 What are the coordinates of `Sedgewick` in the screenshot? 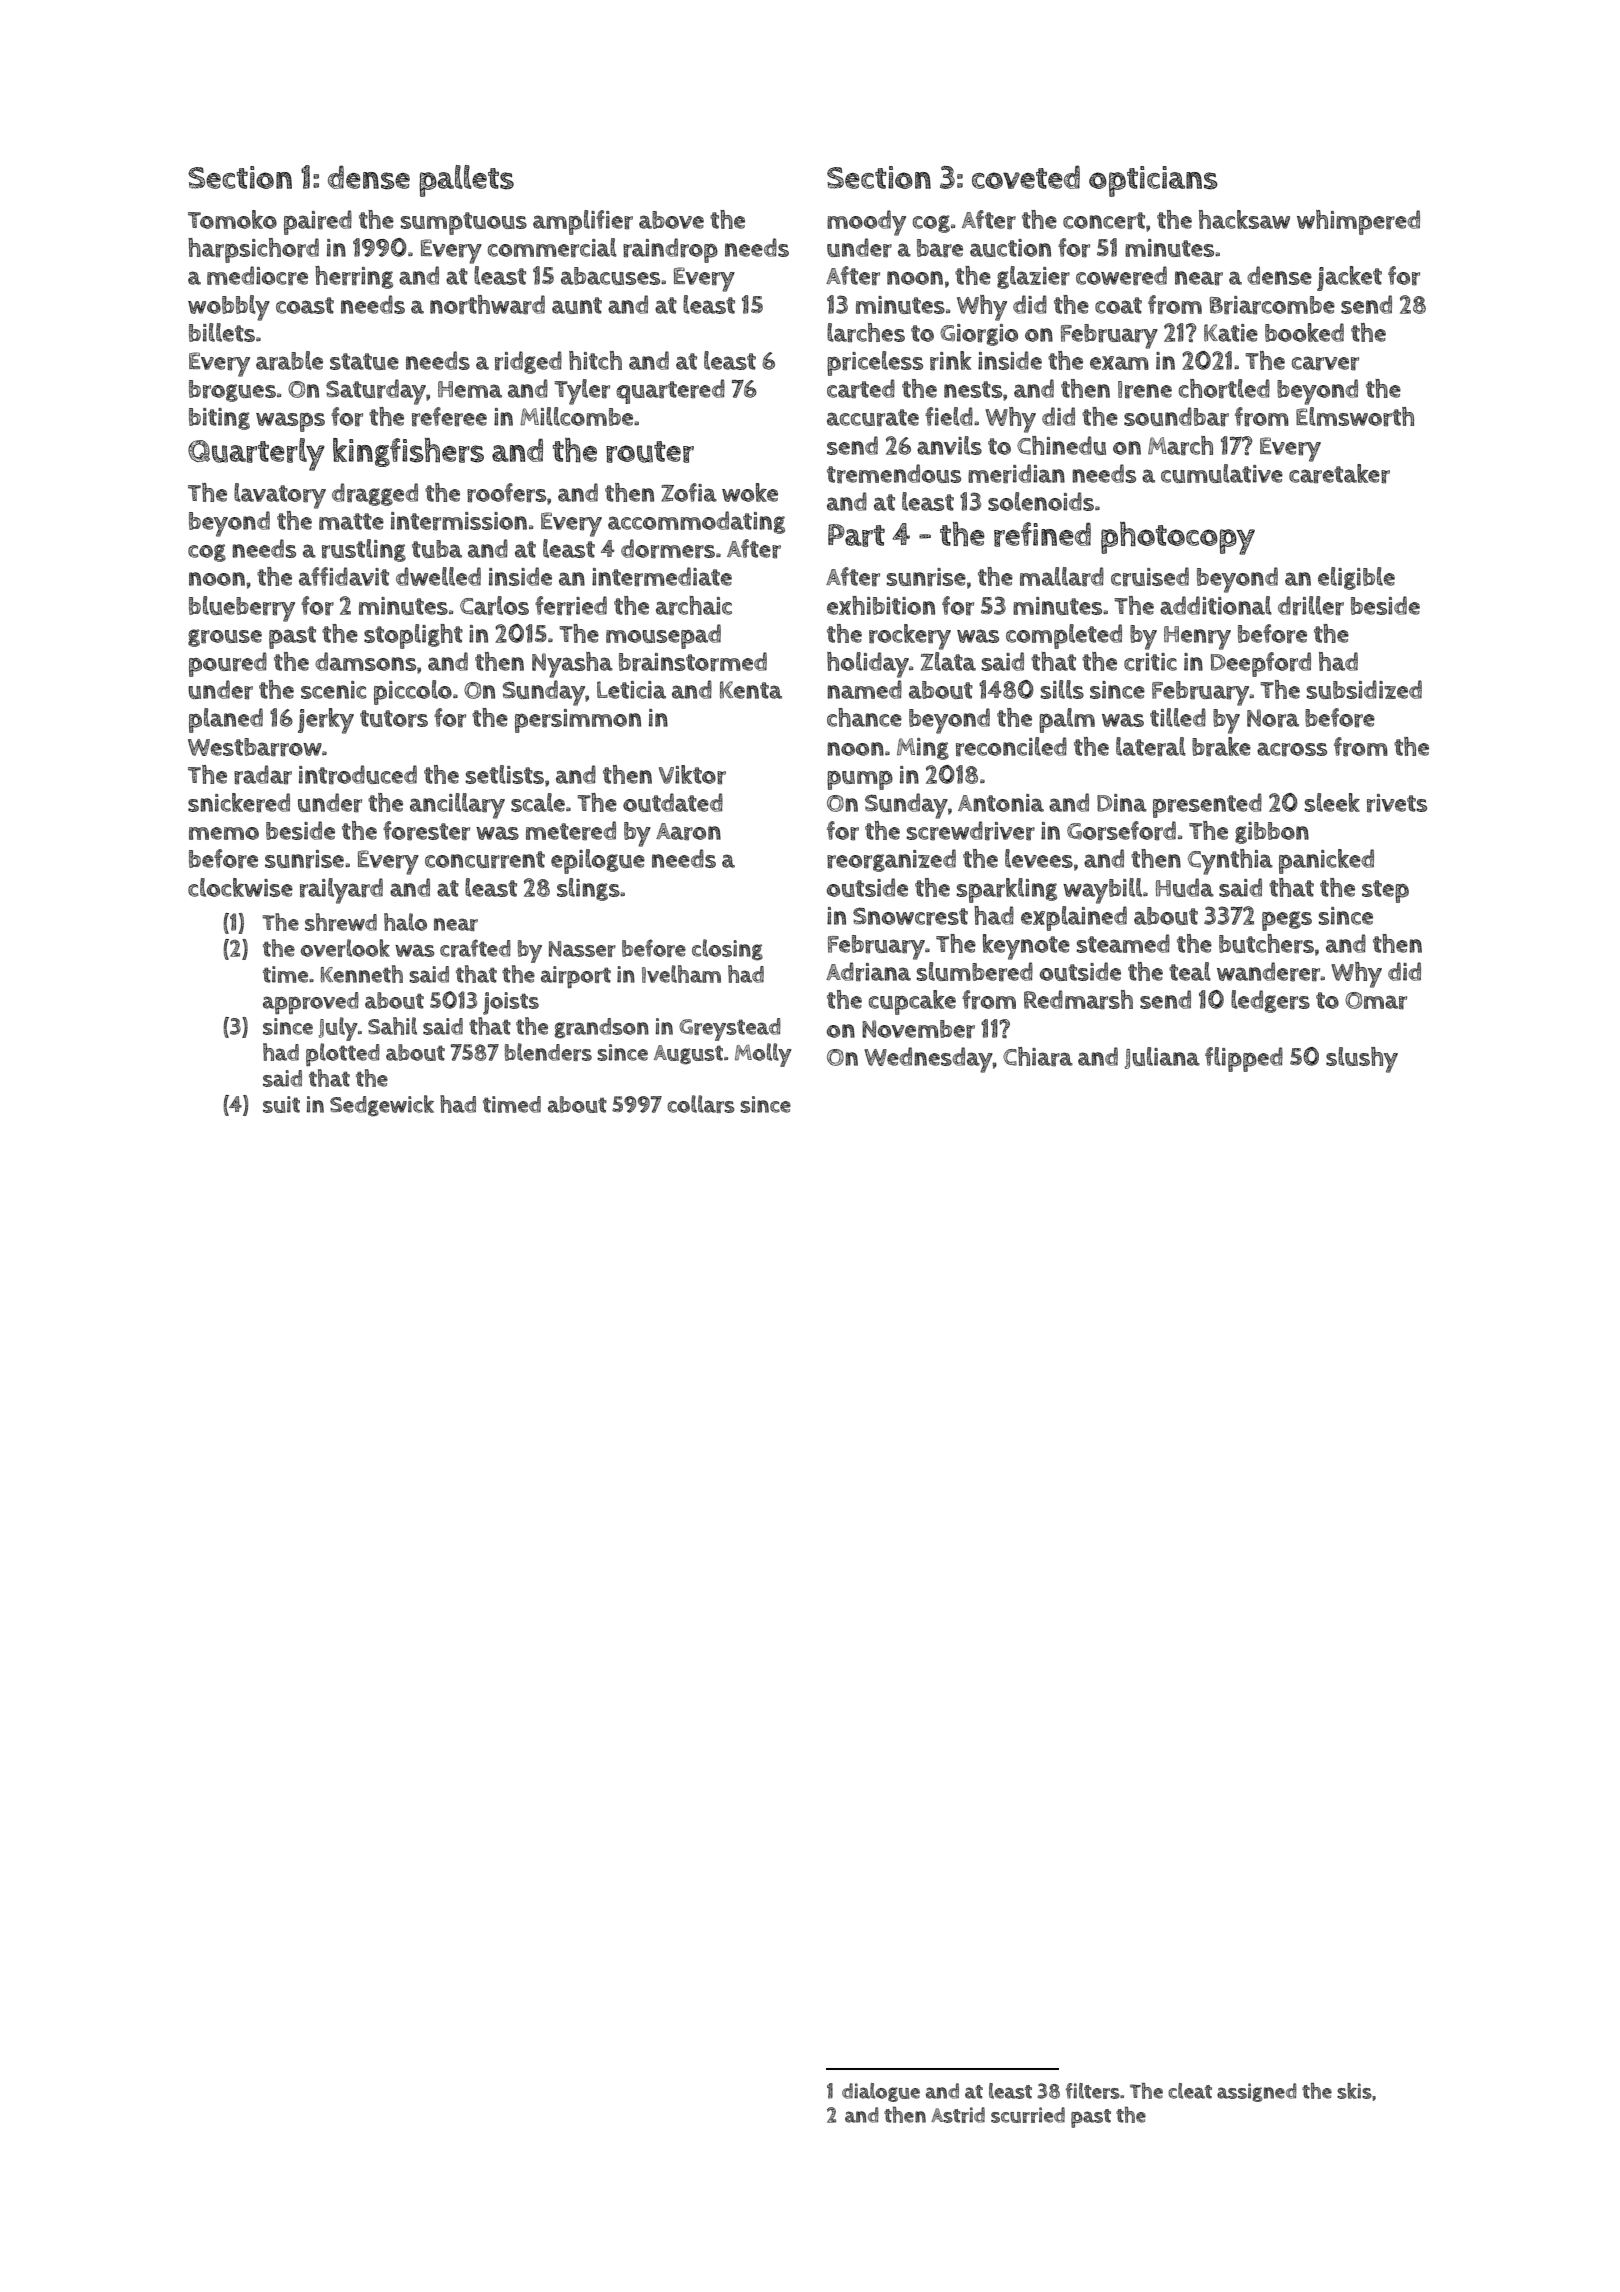 It's located at (382, 1105).
